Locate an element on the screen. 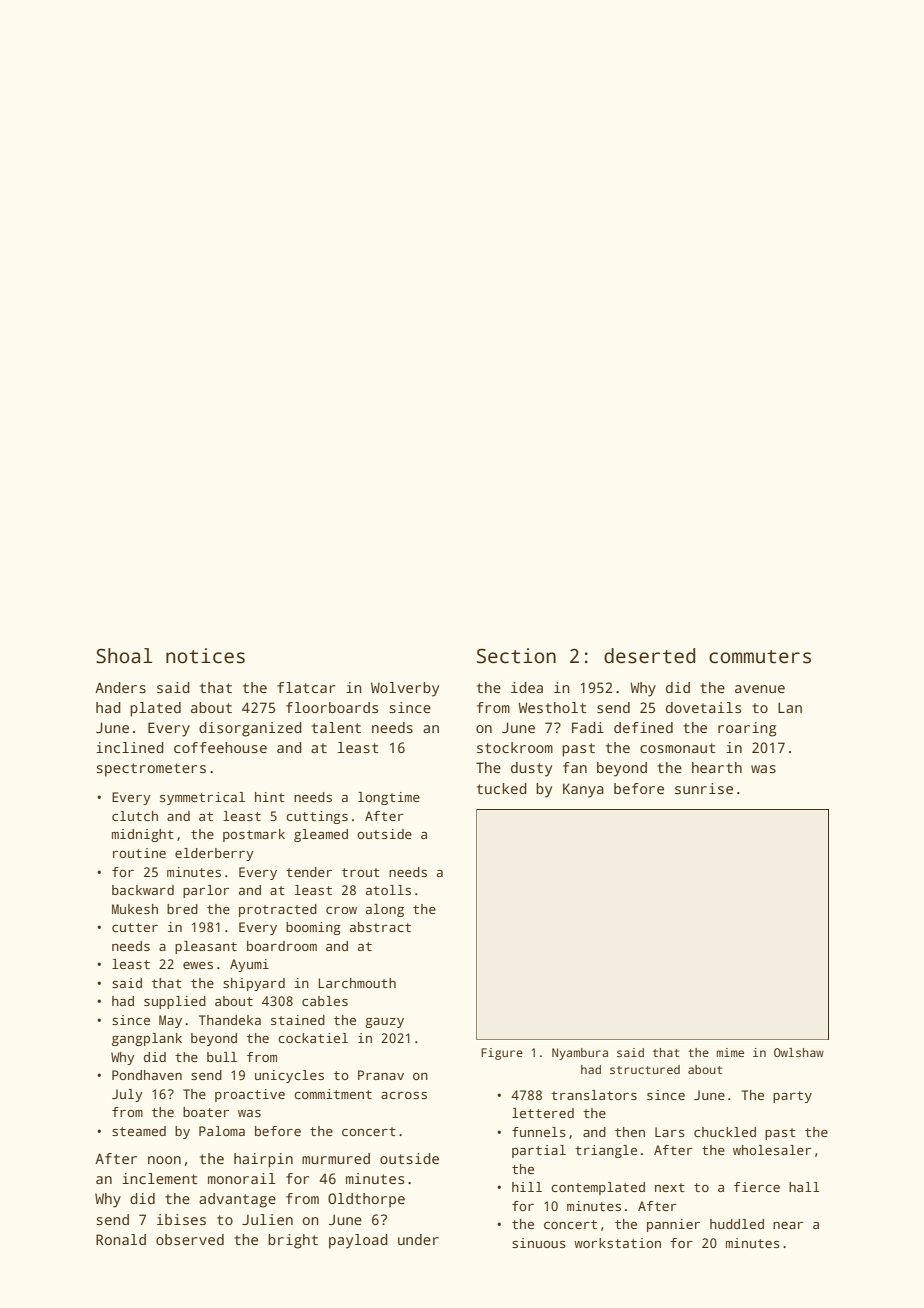 This screenshot has width=924, height=1308. Ronald is located at coordinates (121, 1239).
